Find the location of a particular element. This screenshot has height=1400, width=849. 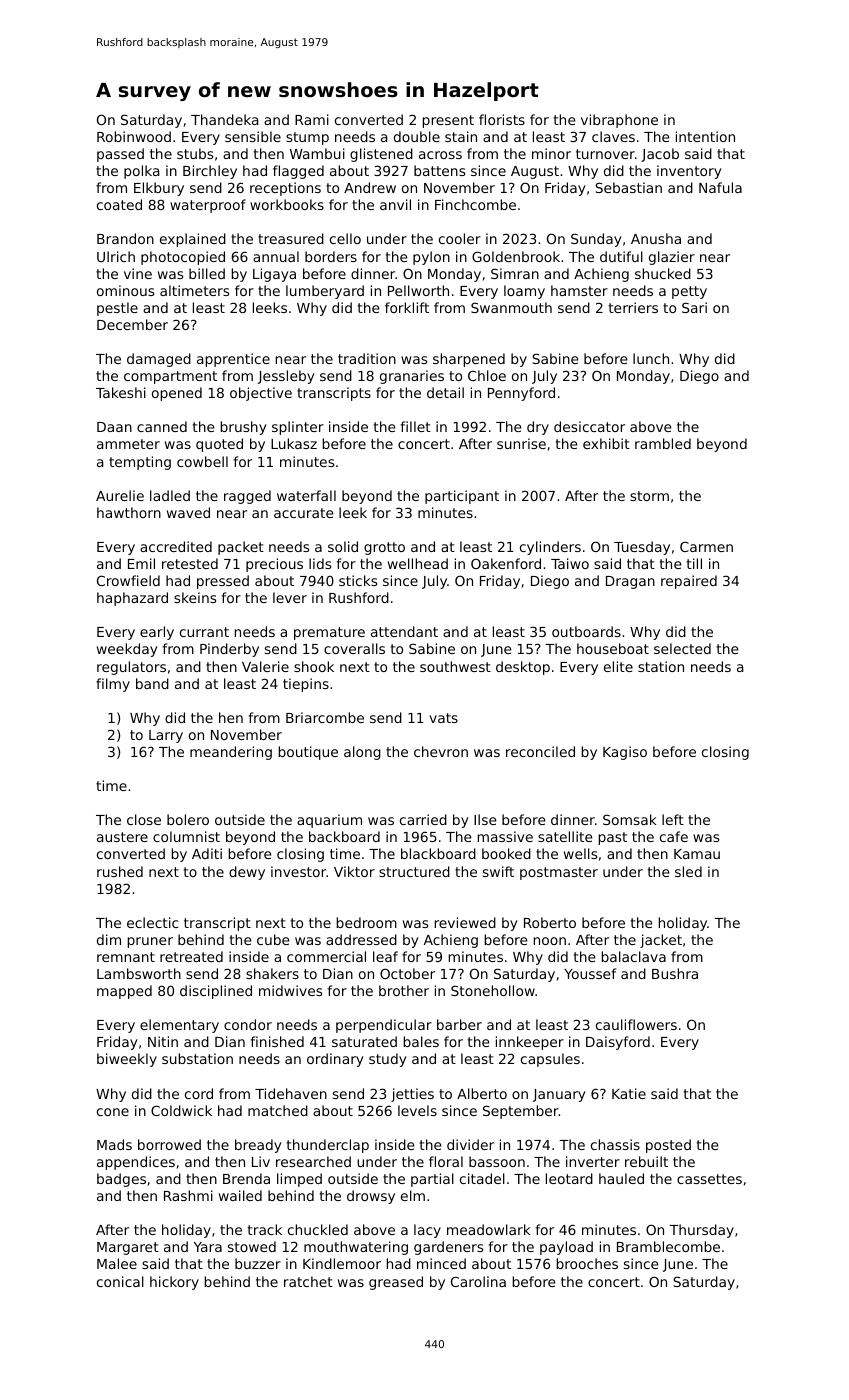

eclectic is located at coordinates (152, 922).
